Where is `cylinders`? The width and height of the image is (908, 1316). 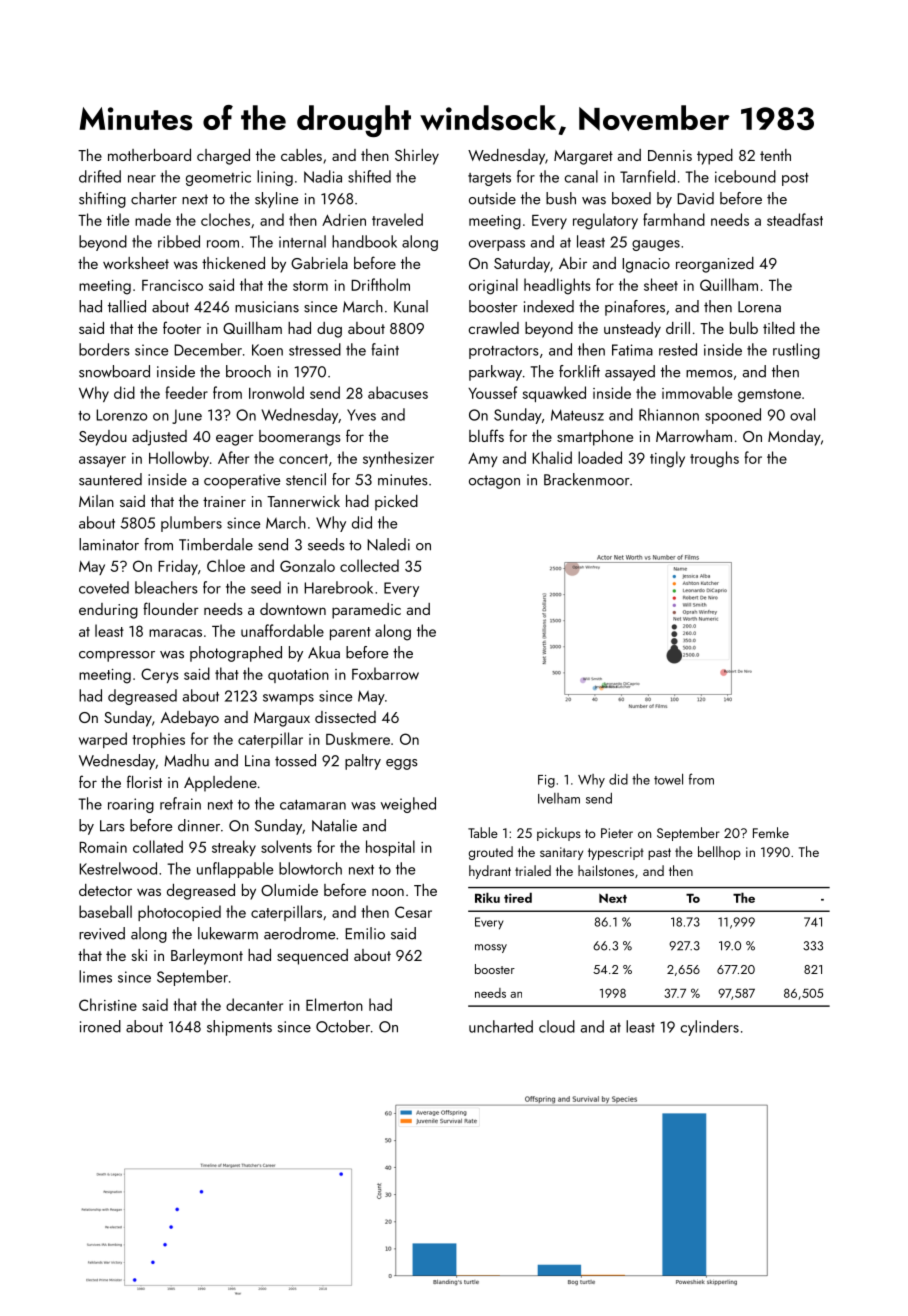 cylinders is located at coordinates (710, 1028).
